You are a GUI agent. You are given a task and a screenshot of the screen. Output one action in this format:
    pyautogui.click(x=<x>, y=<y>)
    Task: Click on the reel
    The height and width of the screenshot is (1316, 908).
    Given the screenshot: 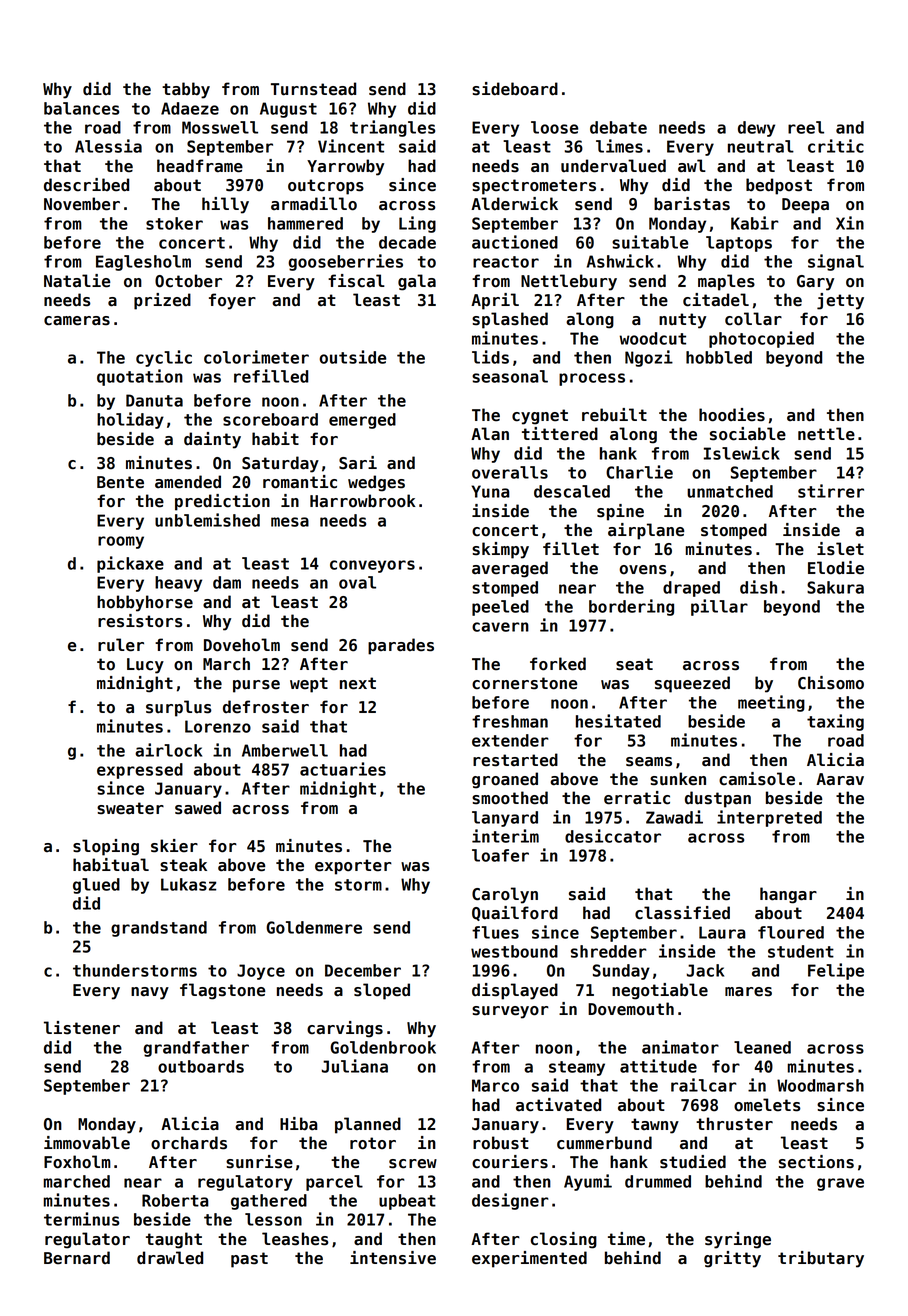 What is the action you would take?
    pyautogui.click(x=806, y=127)
